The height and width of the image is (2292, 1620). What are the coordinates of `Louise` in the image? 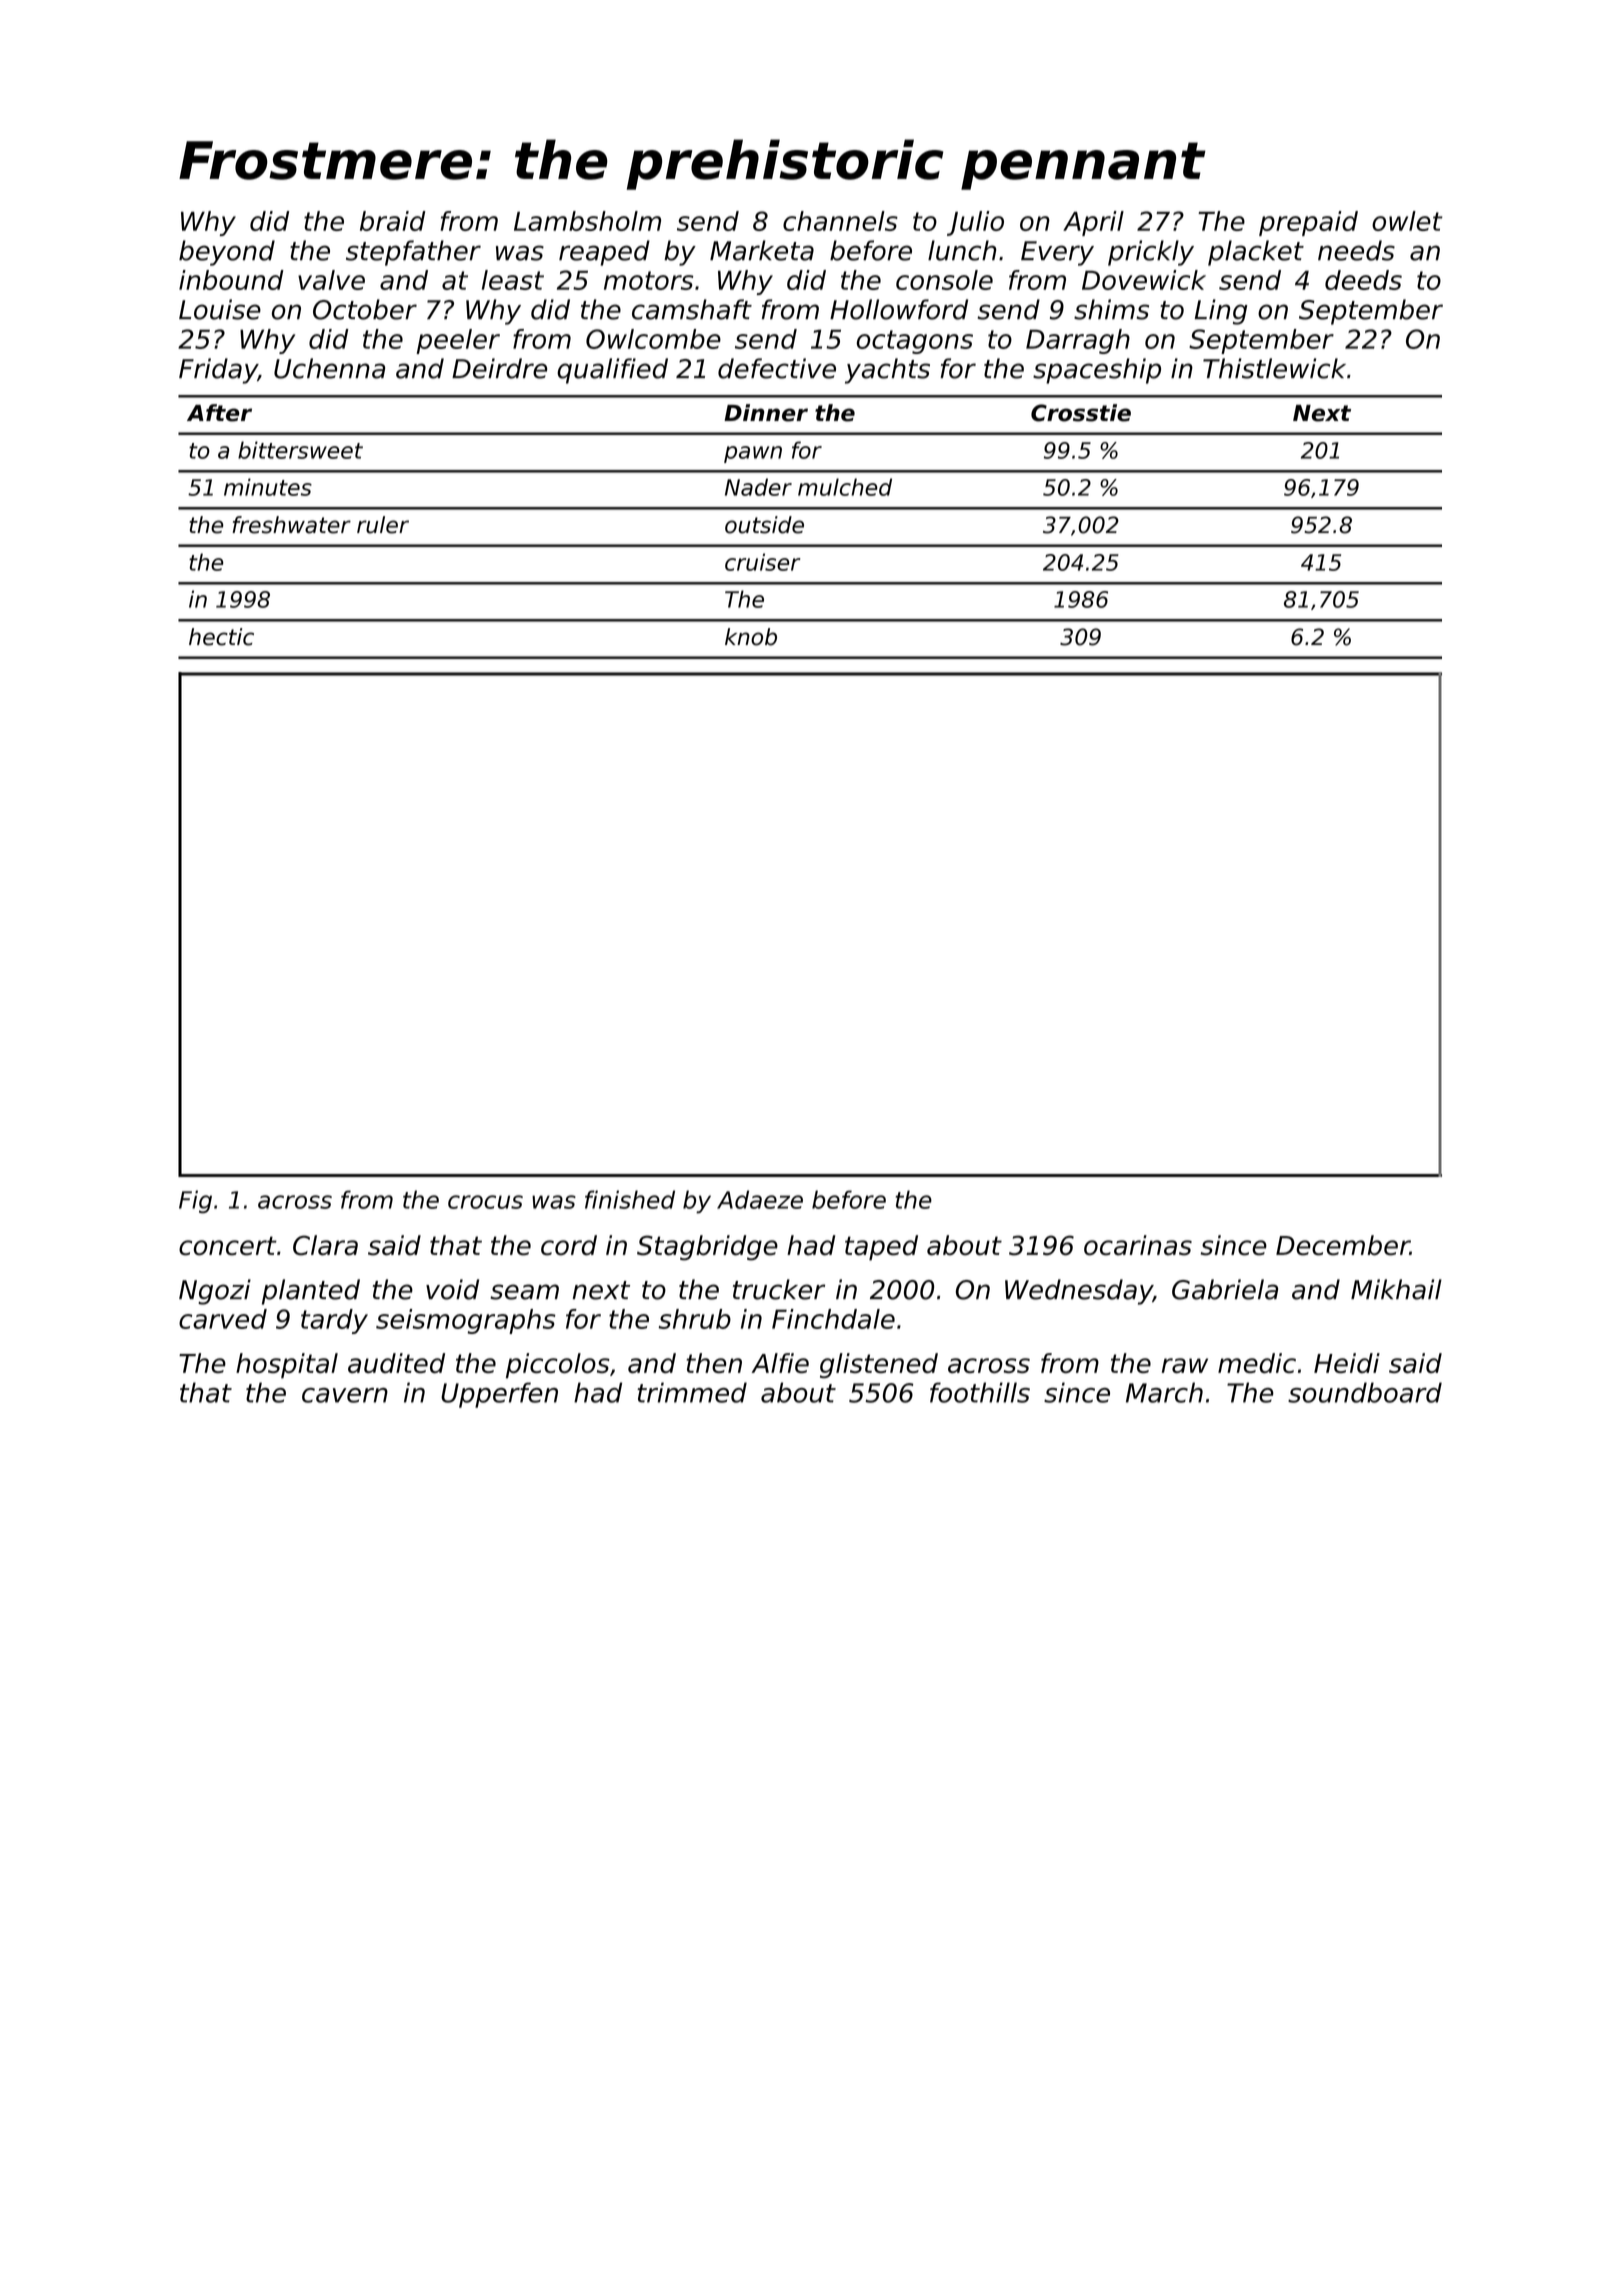 It's located at (220, 309).
